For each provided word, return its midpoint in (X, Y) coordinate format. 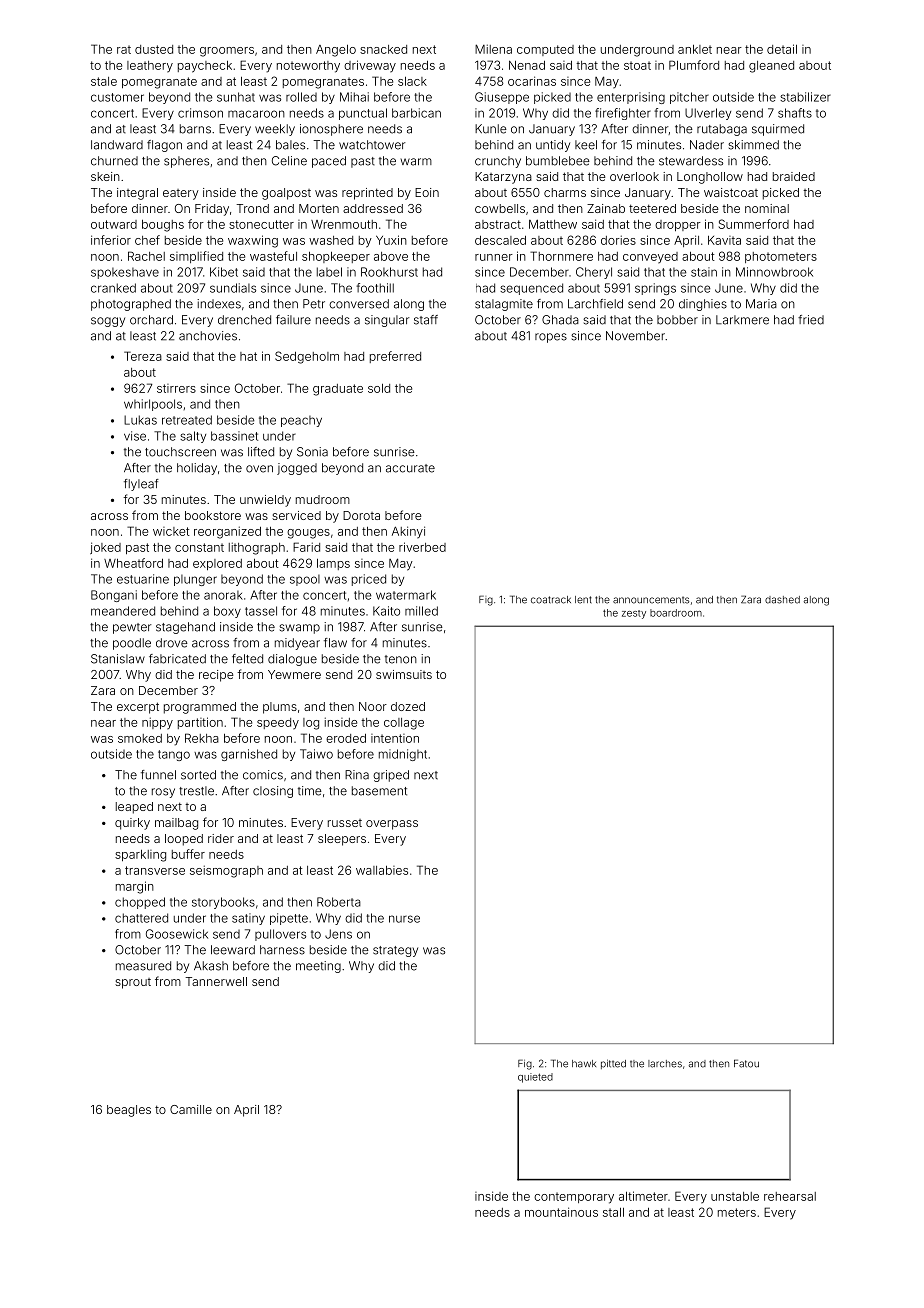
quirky (132, 824)
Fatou (746, 1063)
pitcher (689, 98)
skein (105, 176)
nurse (404, 919)
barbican (416, 113)
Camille (191, 1109)
